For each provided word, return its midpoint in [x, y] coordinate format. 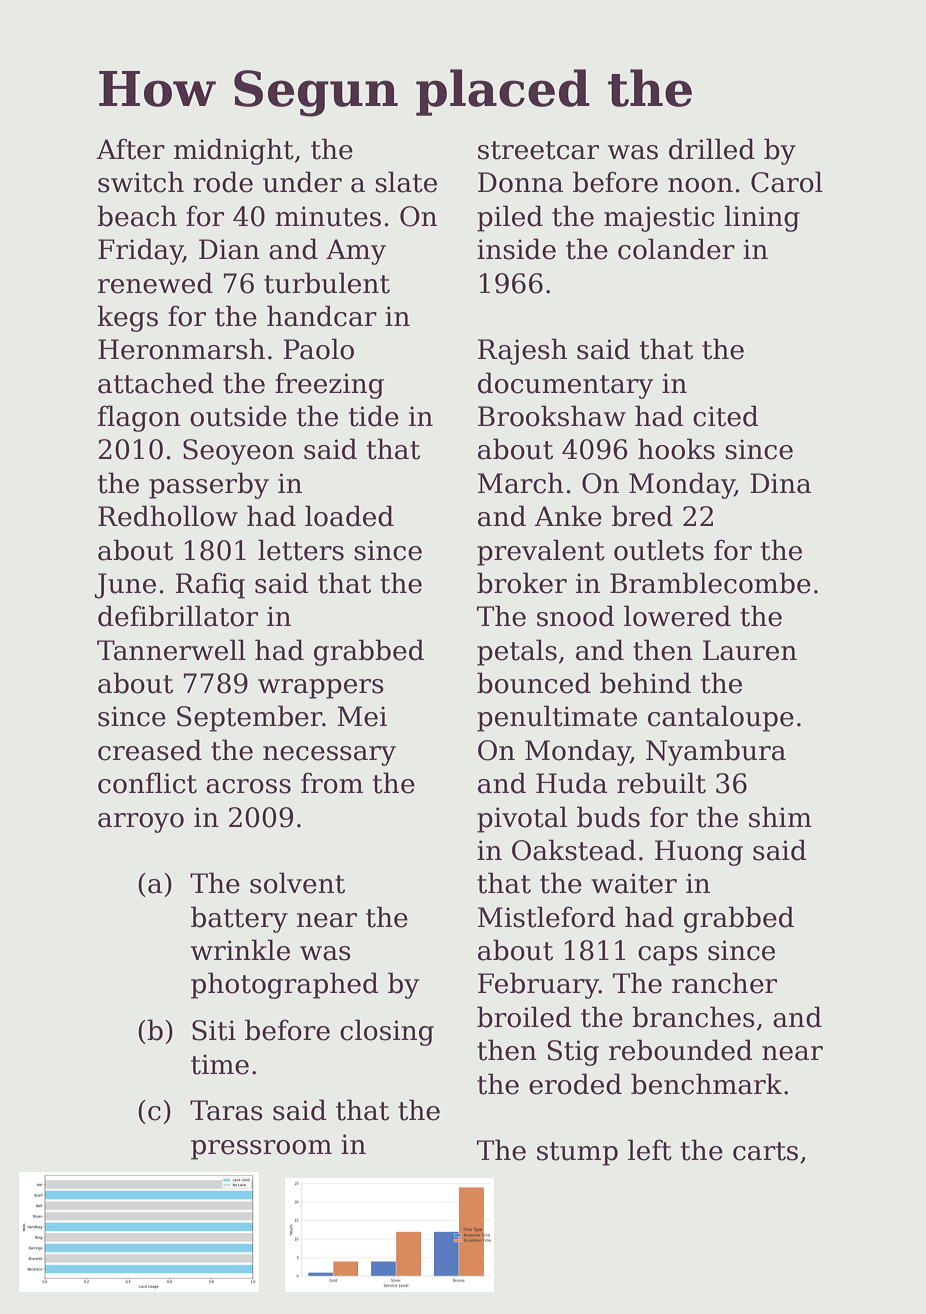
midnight [234, 151]
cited [726, 416]
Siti [214, 1030]
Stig [573, 1053]
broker [522, 583]
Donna [520, 182]
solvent [297, 883]
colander [676, 249]
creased [150, 750]
